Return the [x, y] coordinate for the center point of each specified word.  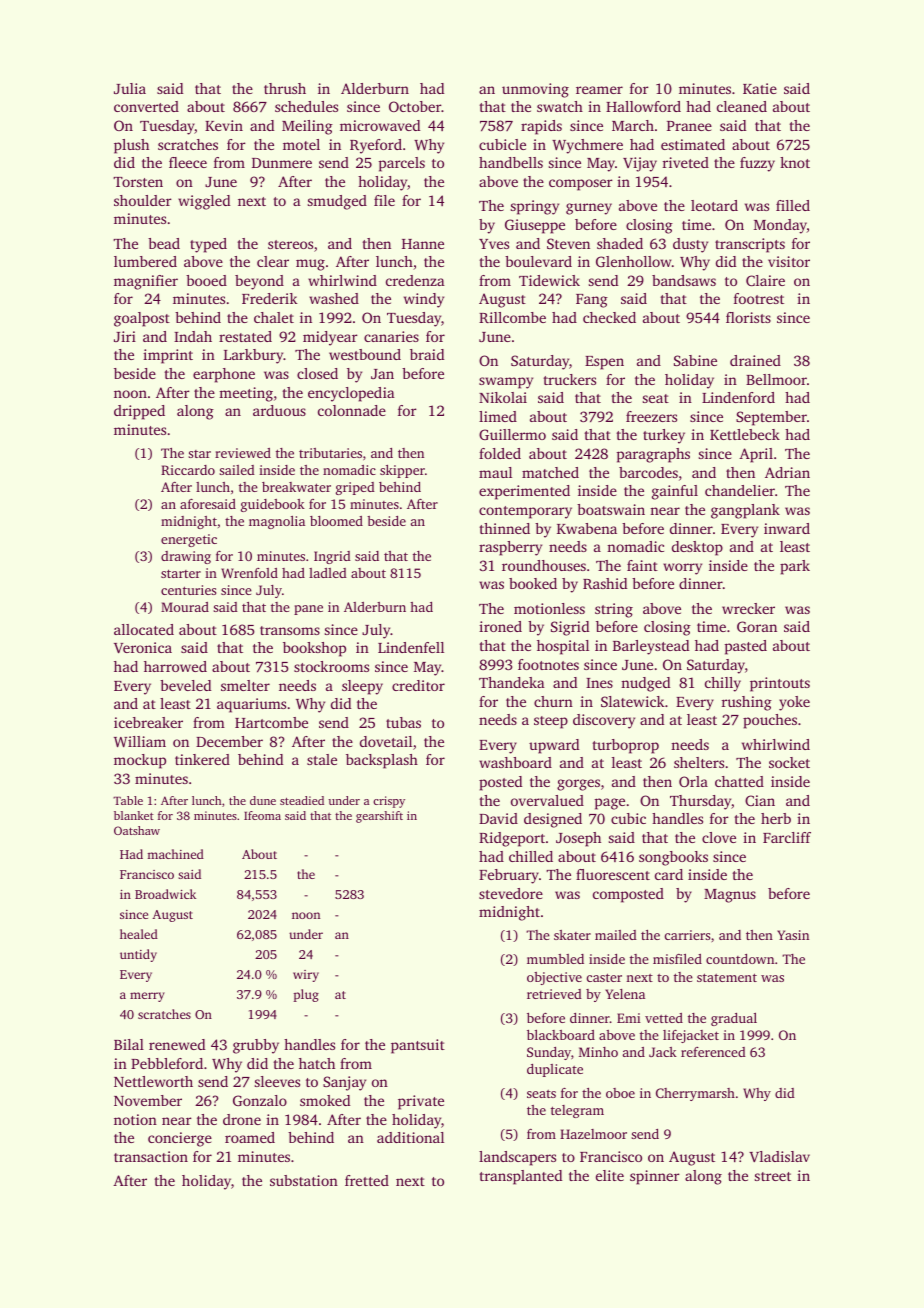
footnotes [548, 664]
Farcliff [787, 837]
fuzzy [757, 164]
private [421, 1102]
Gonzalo [260, 1100]
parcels [402, 164]
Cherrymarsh [695, 1094]
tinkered [202, 759]
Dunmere [282, 163]
